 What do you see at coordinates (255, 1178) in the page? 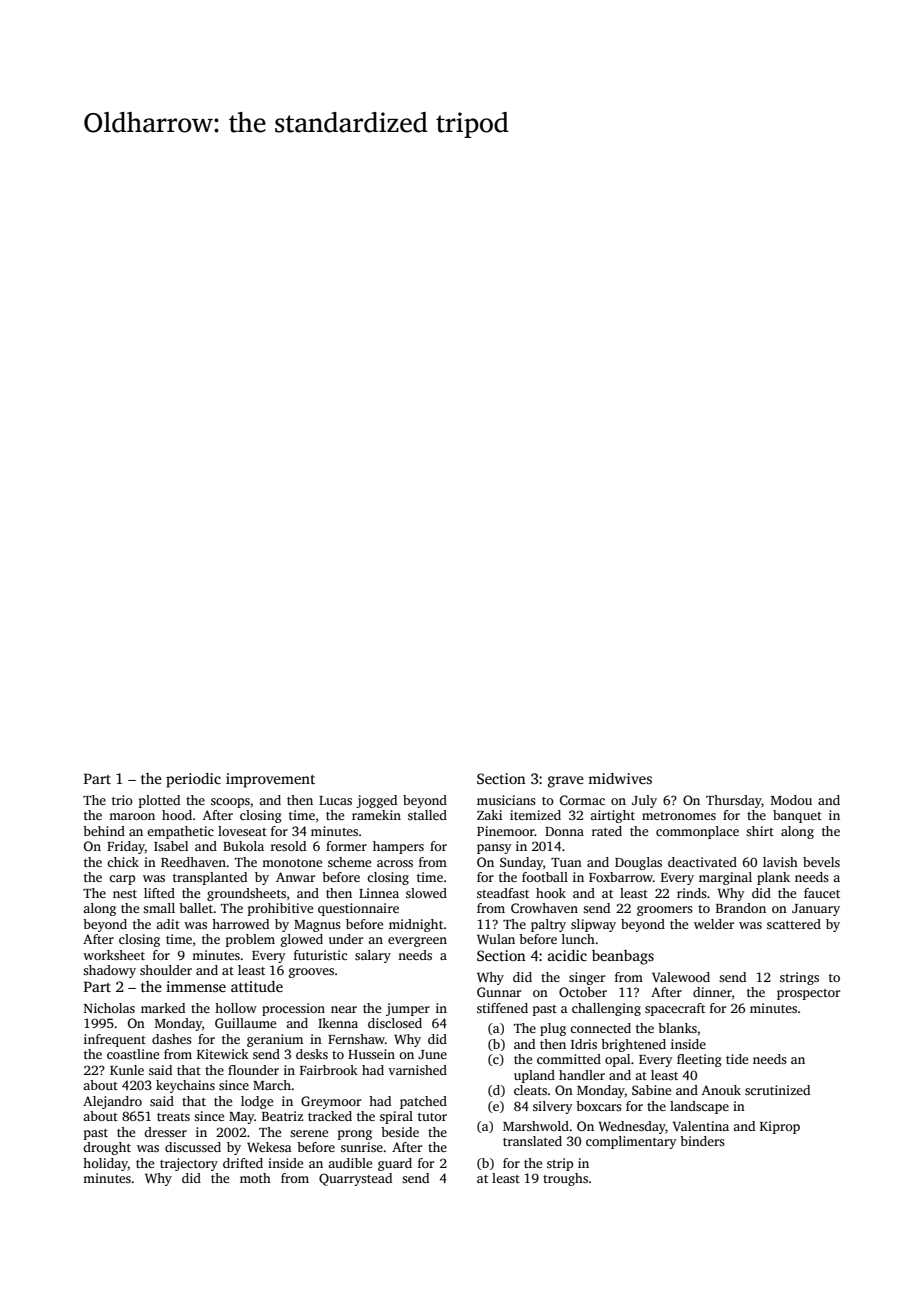
I see `moth` at bounding box center [255, 1178].
